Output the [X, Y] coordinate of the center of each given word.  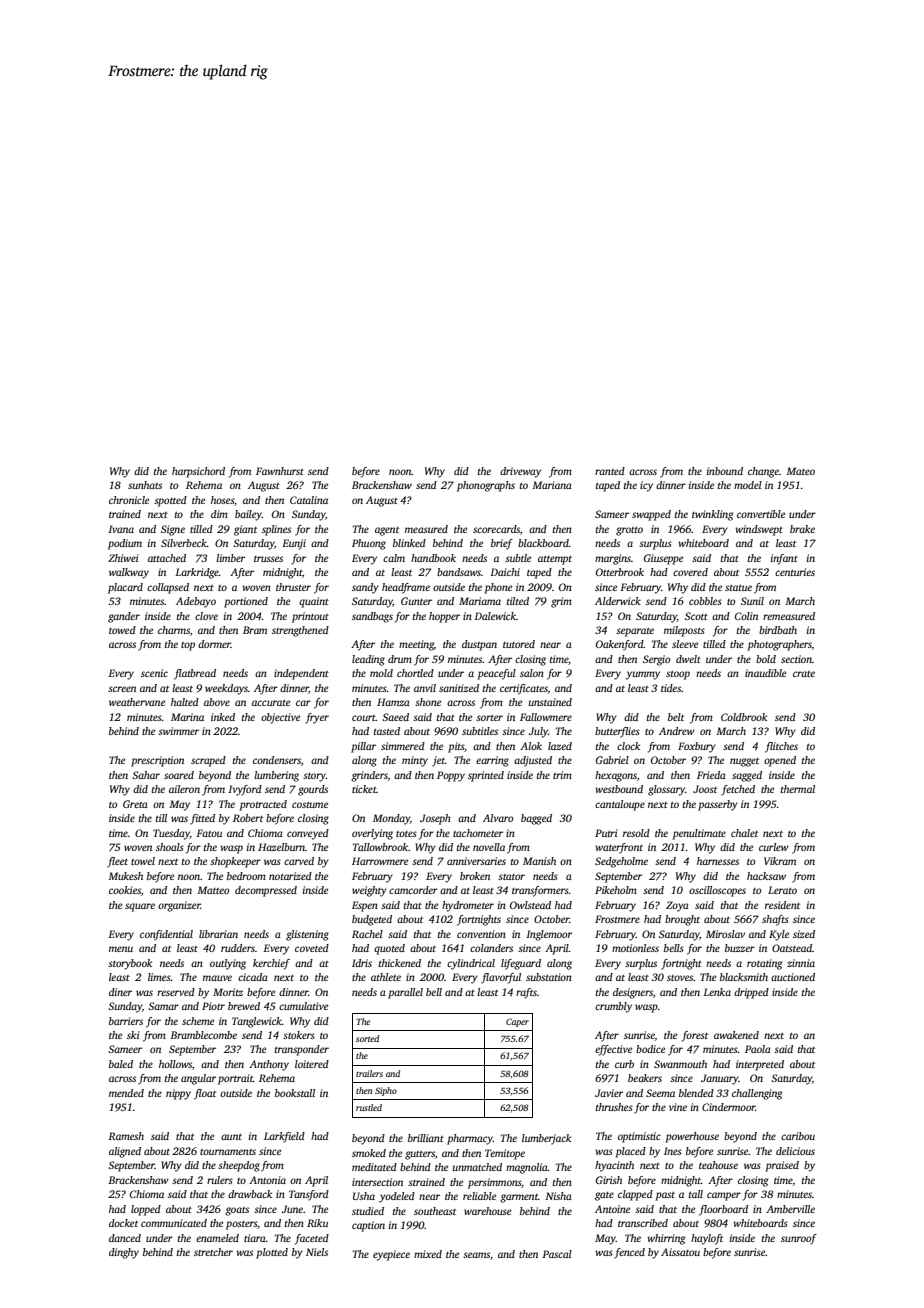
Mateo [800, 471]
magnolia [527, 1168]
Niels [317, 1252]
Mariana [552, 485]
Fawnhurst [280, 471]
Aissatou [680, 1252]
